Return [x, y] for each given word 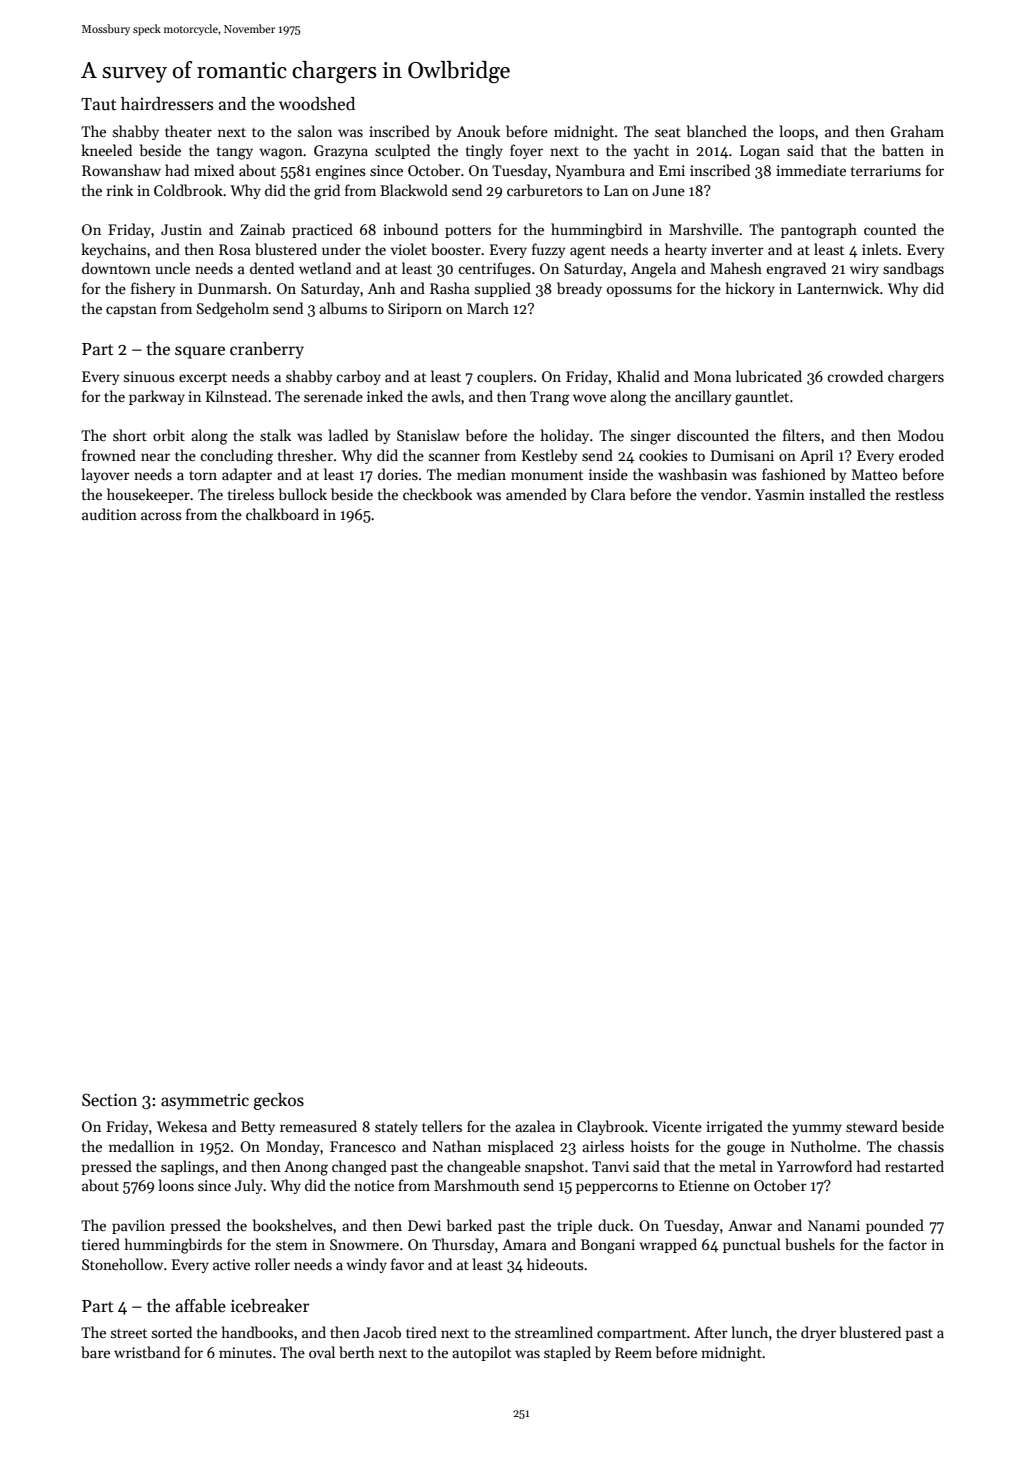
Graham [917, 131]
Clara [608, 494]
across [161, 516]
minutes [245, 1352]
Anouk [478, 131]
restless [919, 494]
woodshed [317, 104]
